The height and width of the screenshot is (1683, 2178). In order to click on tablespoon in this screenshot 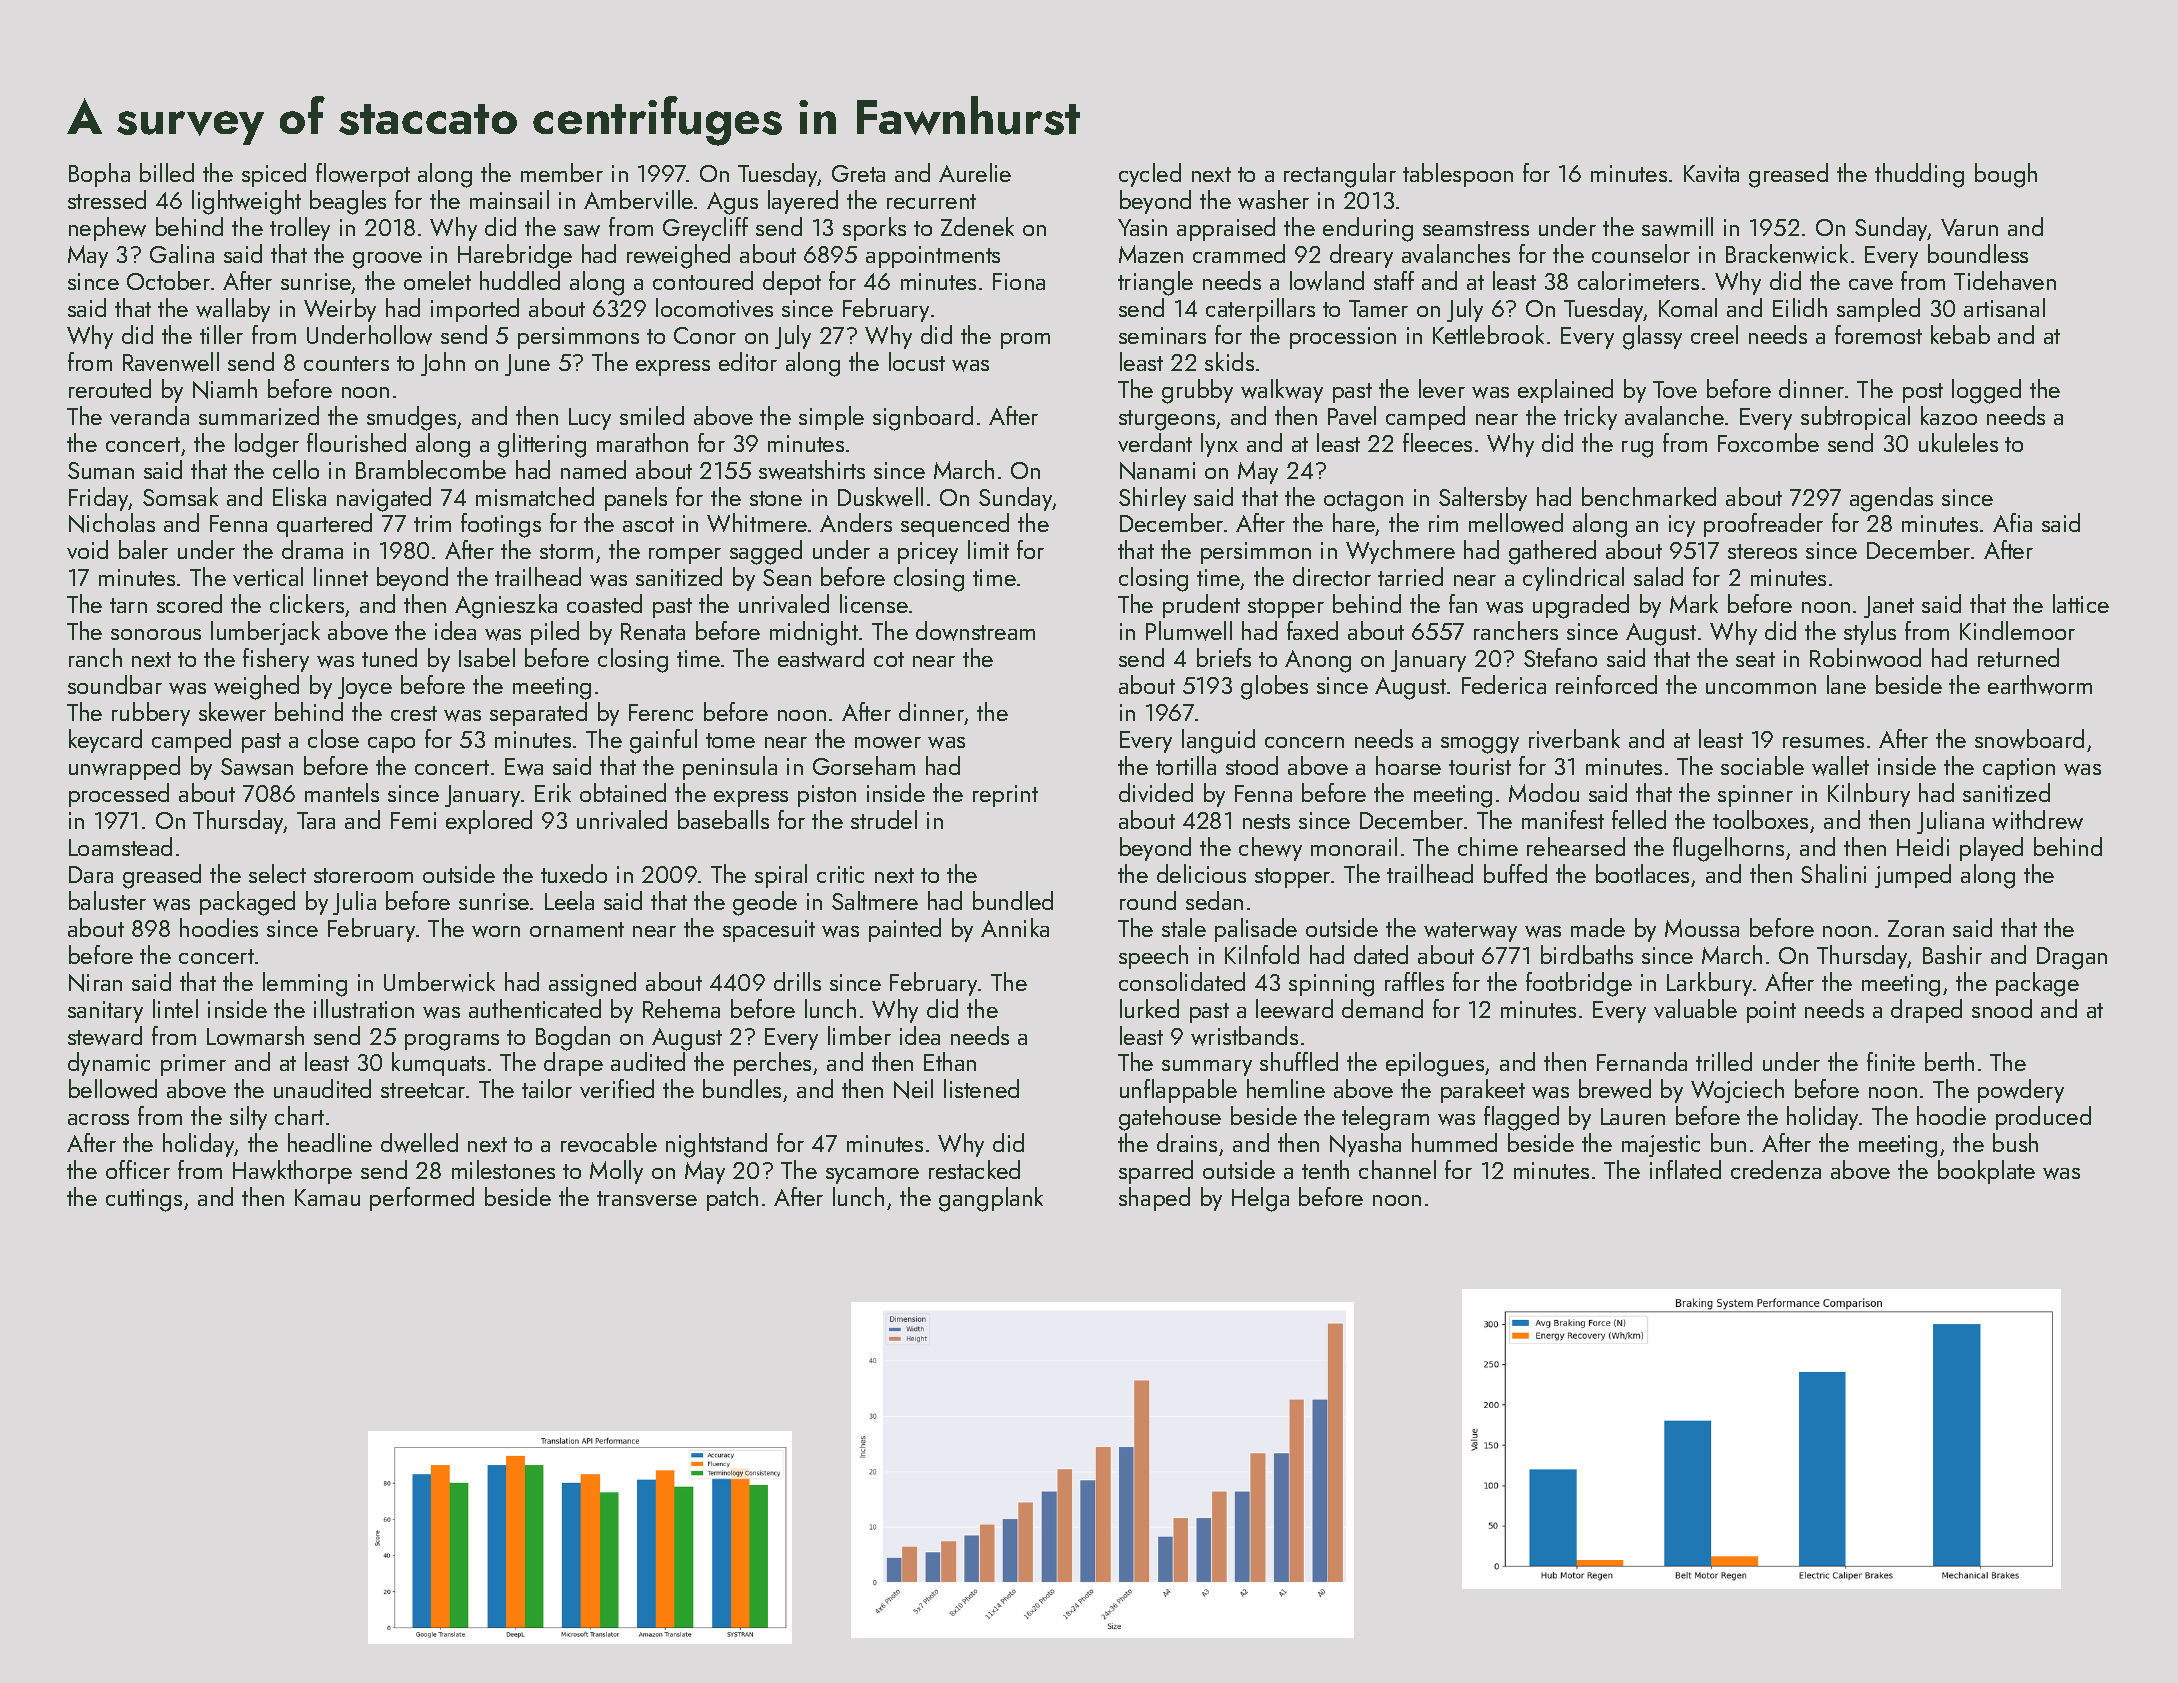, I will do `click(1458, 175)`.
